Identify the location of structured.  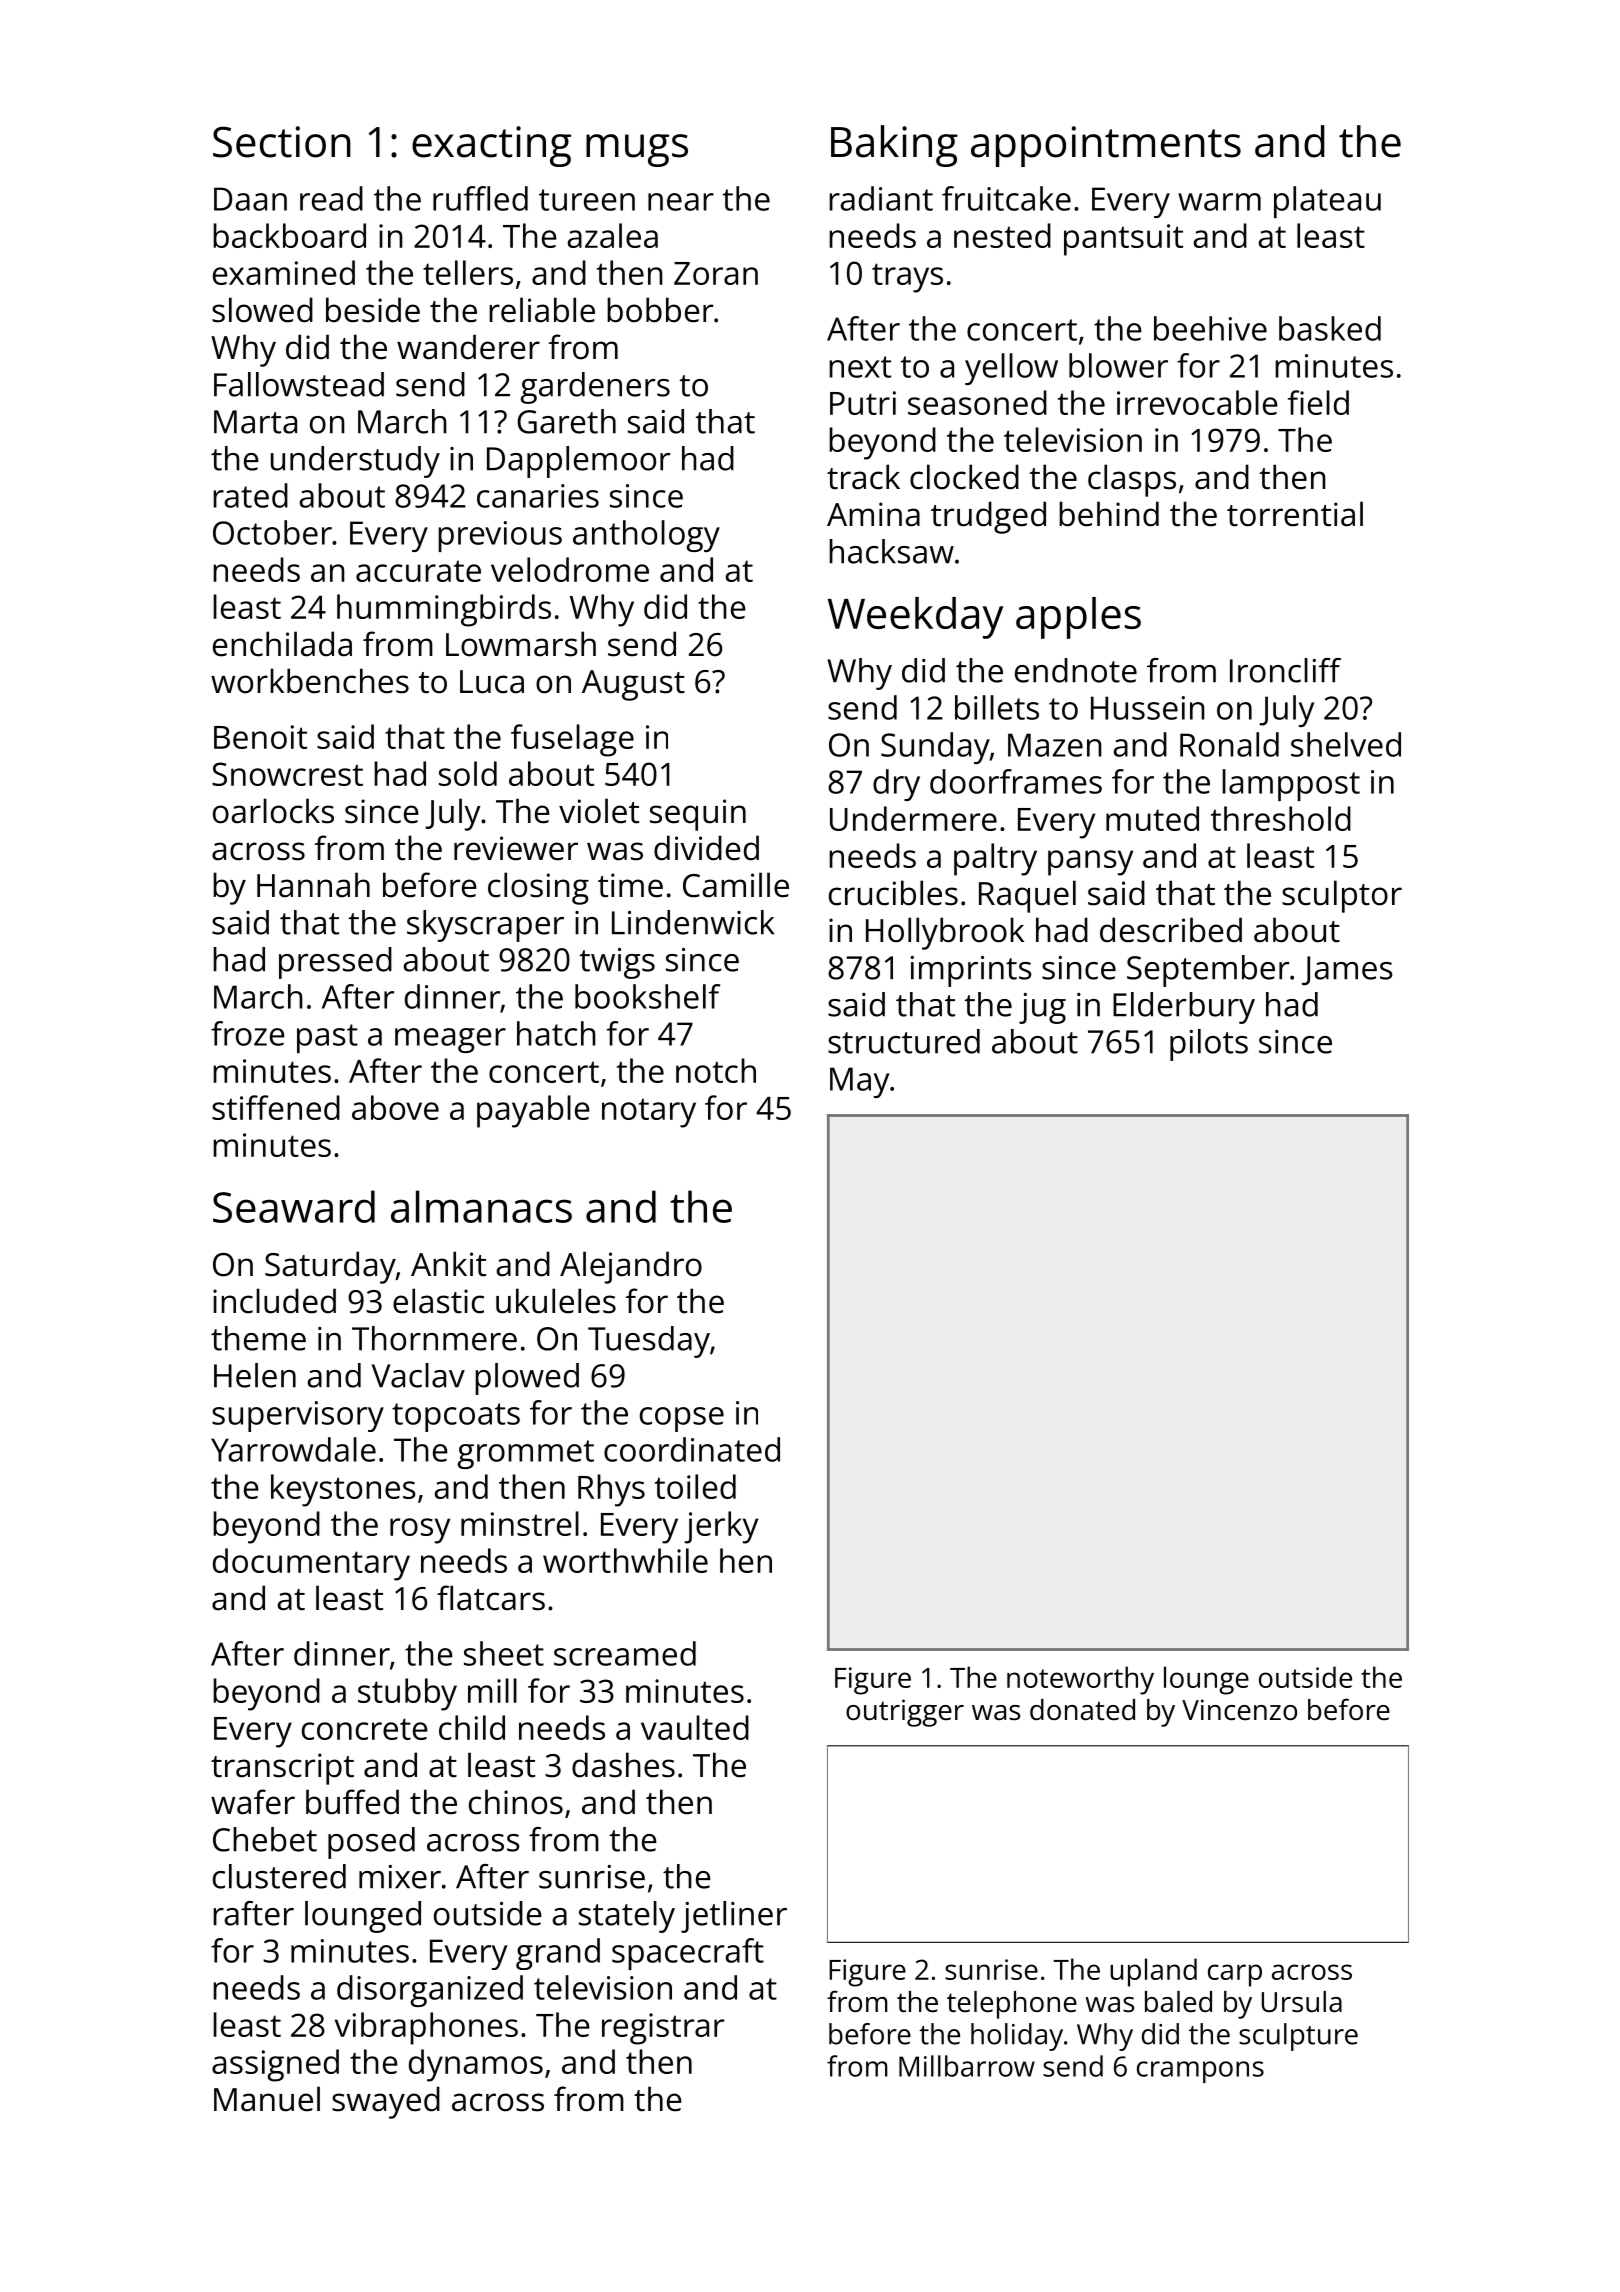
(904, 1041).
